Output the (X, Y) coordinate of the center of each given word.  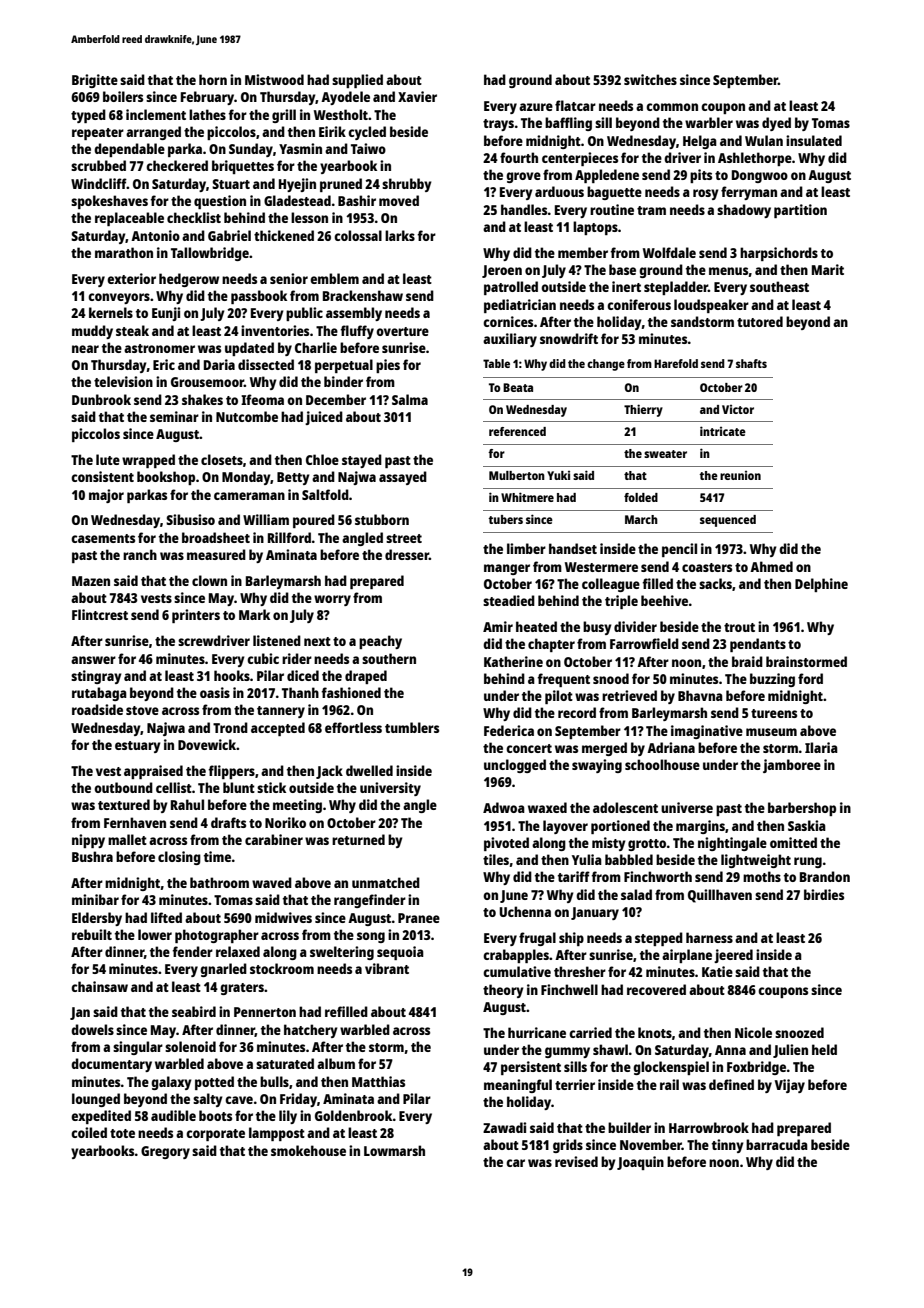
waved (272, 882)
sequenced (728, 521)
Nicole (753, 1032)
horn (213, 79)
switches (650, 79)
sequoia (400, 953)
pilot (559, 697)
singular (138, 1048)
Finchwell (569, 989)
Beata (518, 387)
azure (536, 107)
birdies (824, 894)
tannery (281, 712)
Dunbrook (101, 399)
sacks (715, 583)
